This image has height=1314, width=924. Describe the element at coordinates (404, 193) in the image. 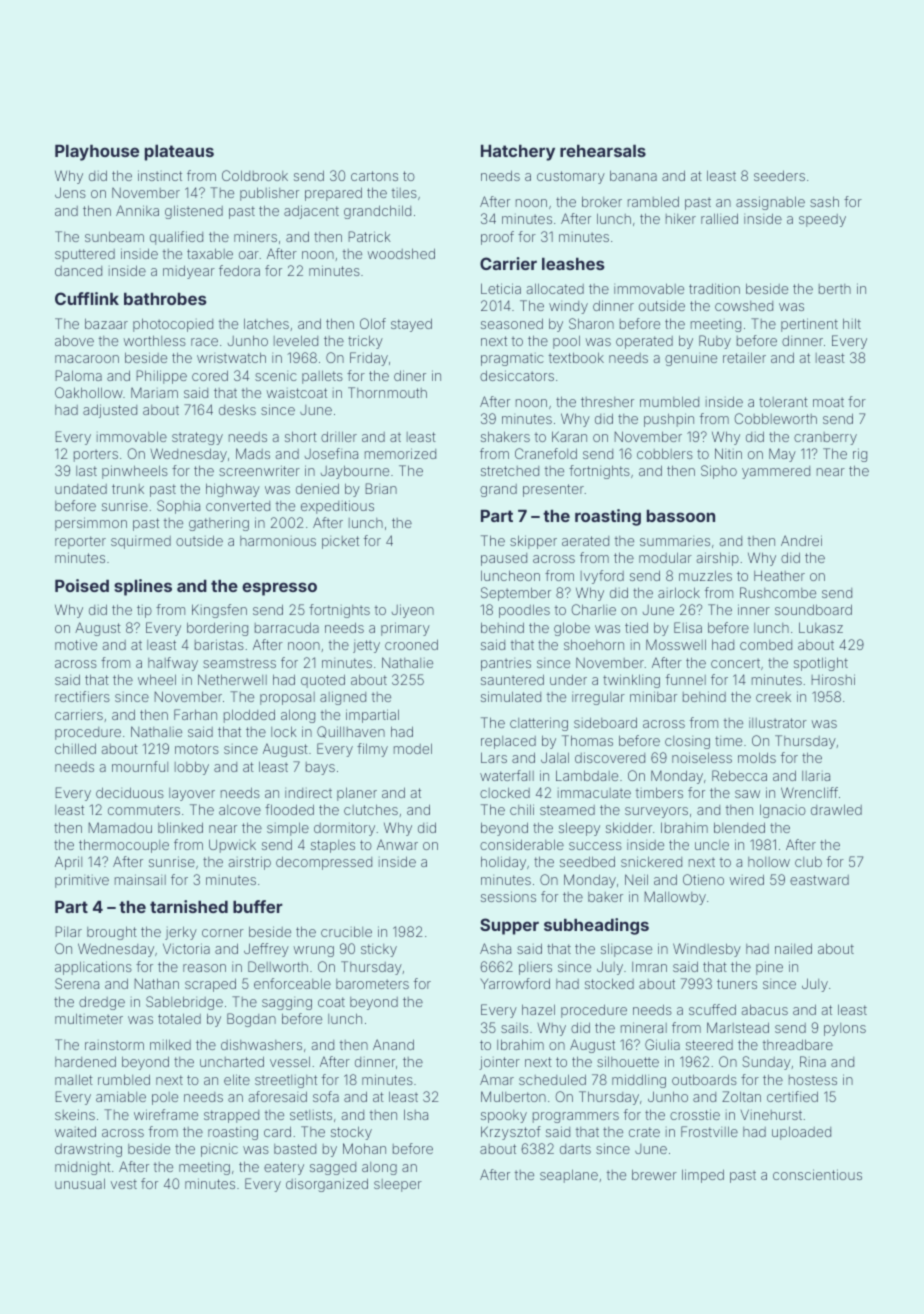

I see `tiles` at that location.
